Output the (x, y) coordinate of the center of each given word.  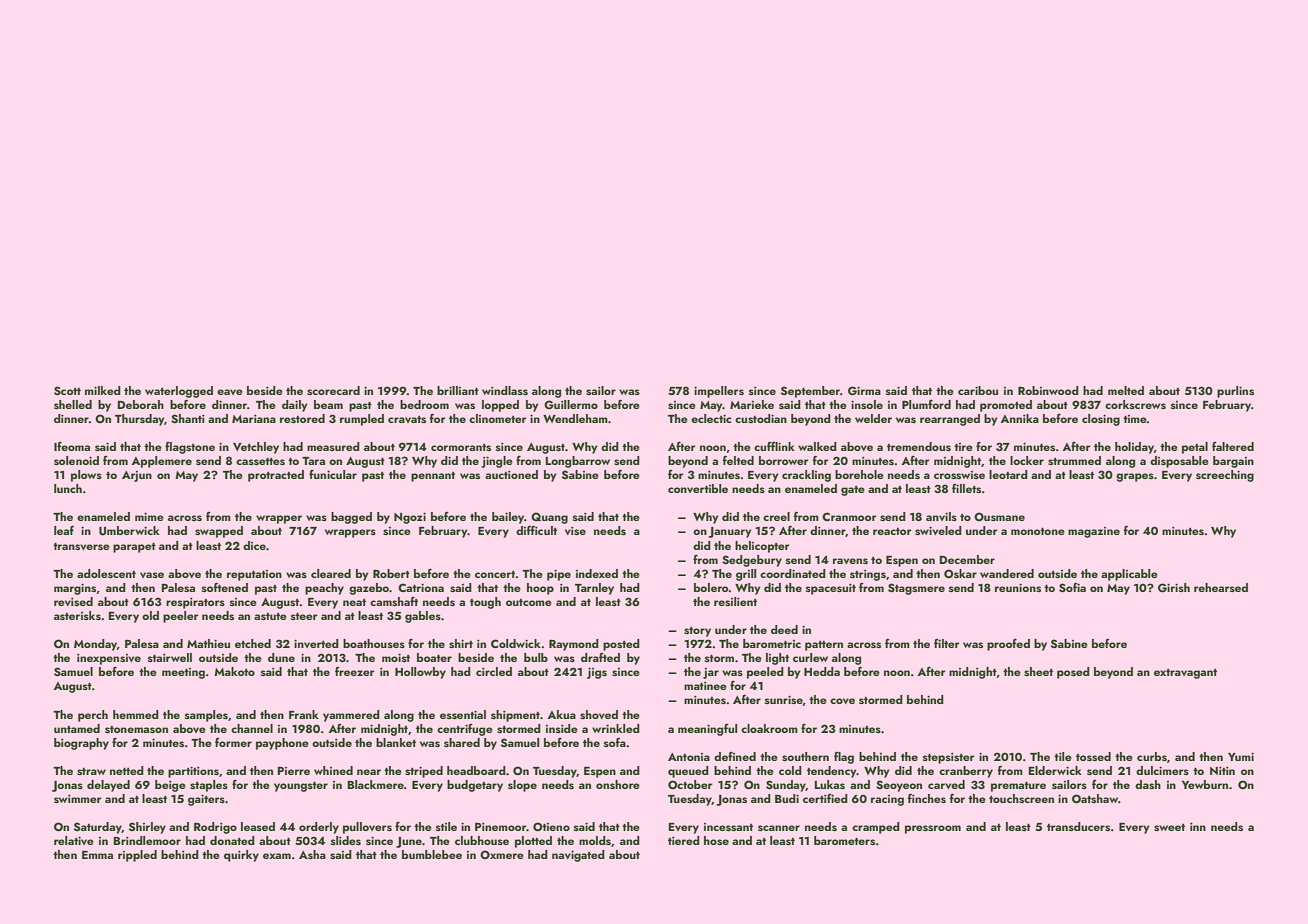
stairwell (170, 657)
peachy (324, 589)
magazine (1094, 532)
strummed (1074, 460)
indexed (597, 573)
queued (688, 772)
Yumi (1241, 757)
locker (1027, 460)
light (777, 659)
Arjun (137, 476)
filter (946, 643)
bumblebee (432, 854)
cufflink (774, 446)
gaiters (206, 800)
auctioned (511, 474)
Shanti (188, 418)
